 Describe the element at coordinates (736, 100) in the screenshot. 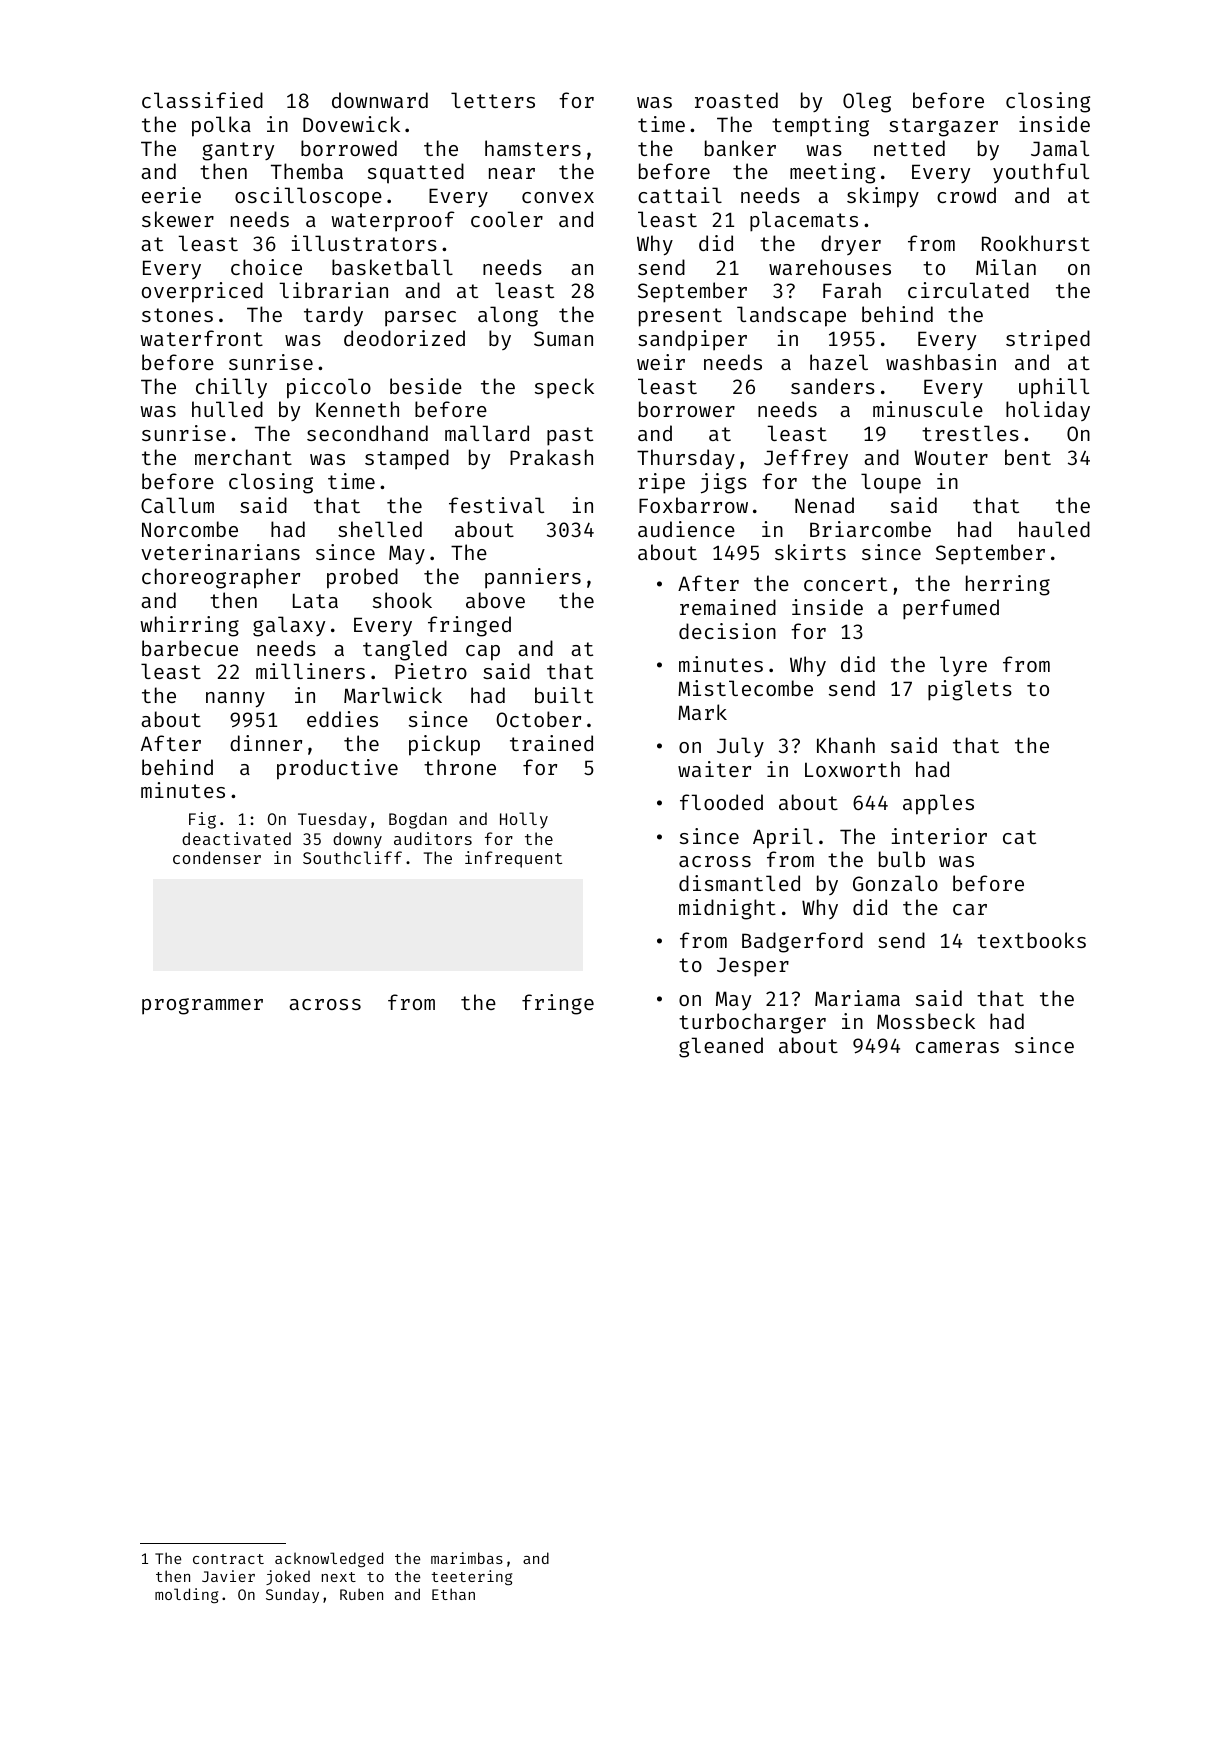

I see `roasted` at that location.
